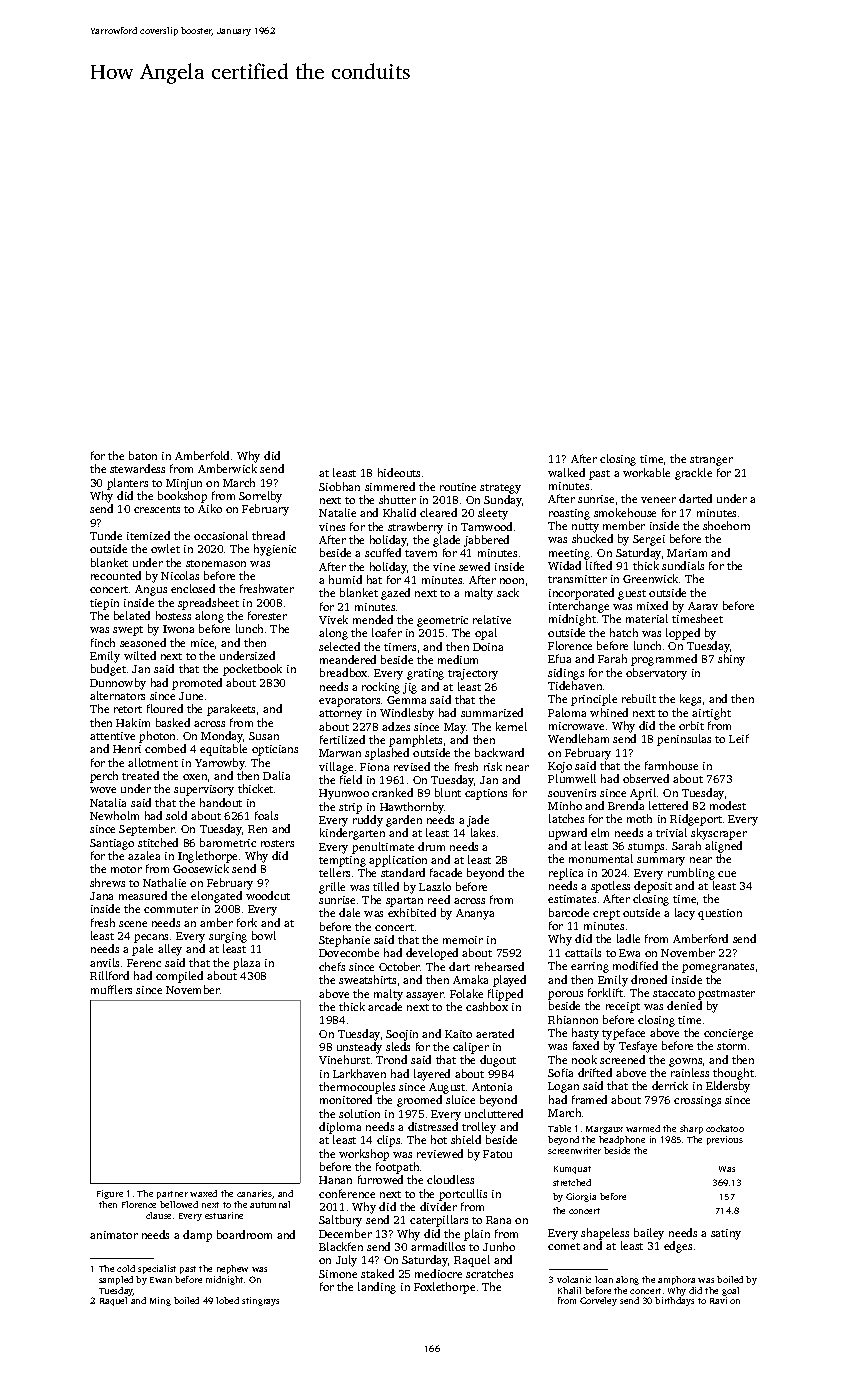  What do you see at coordinates (432, 954) in the screenshot?
I see `developed` at bounding box center [432, 954].
